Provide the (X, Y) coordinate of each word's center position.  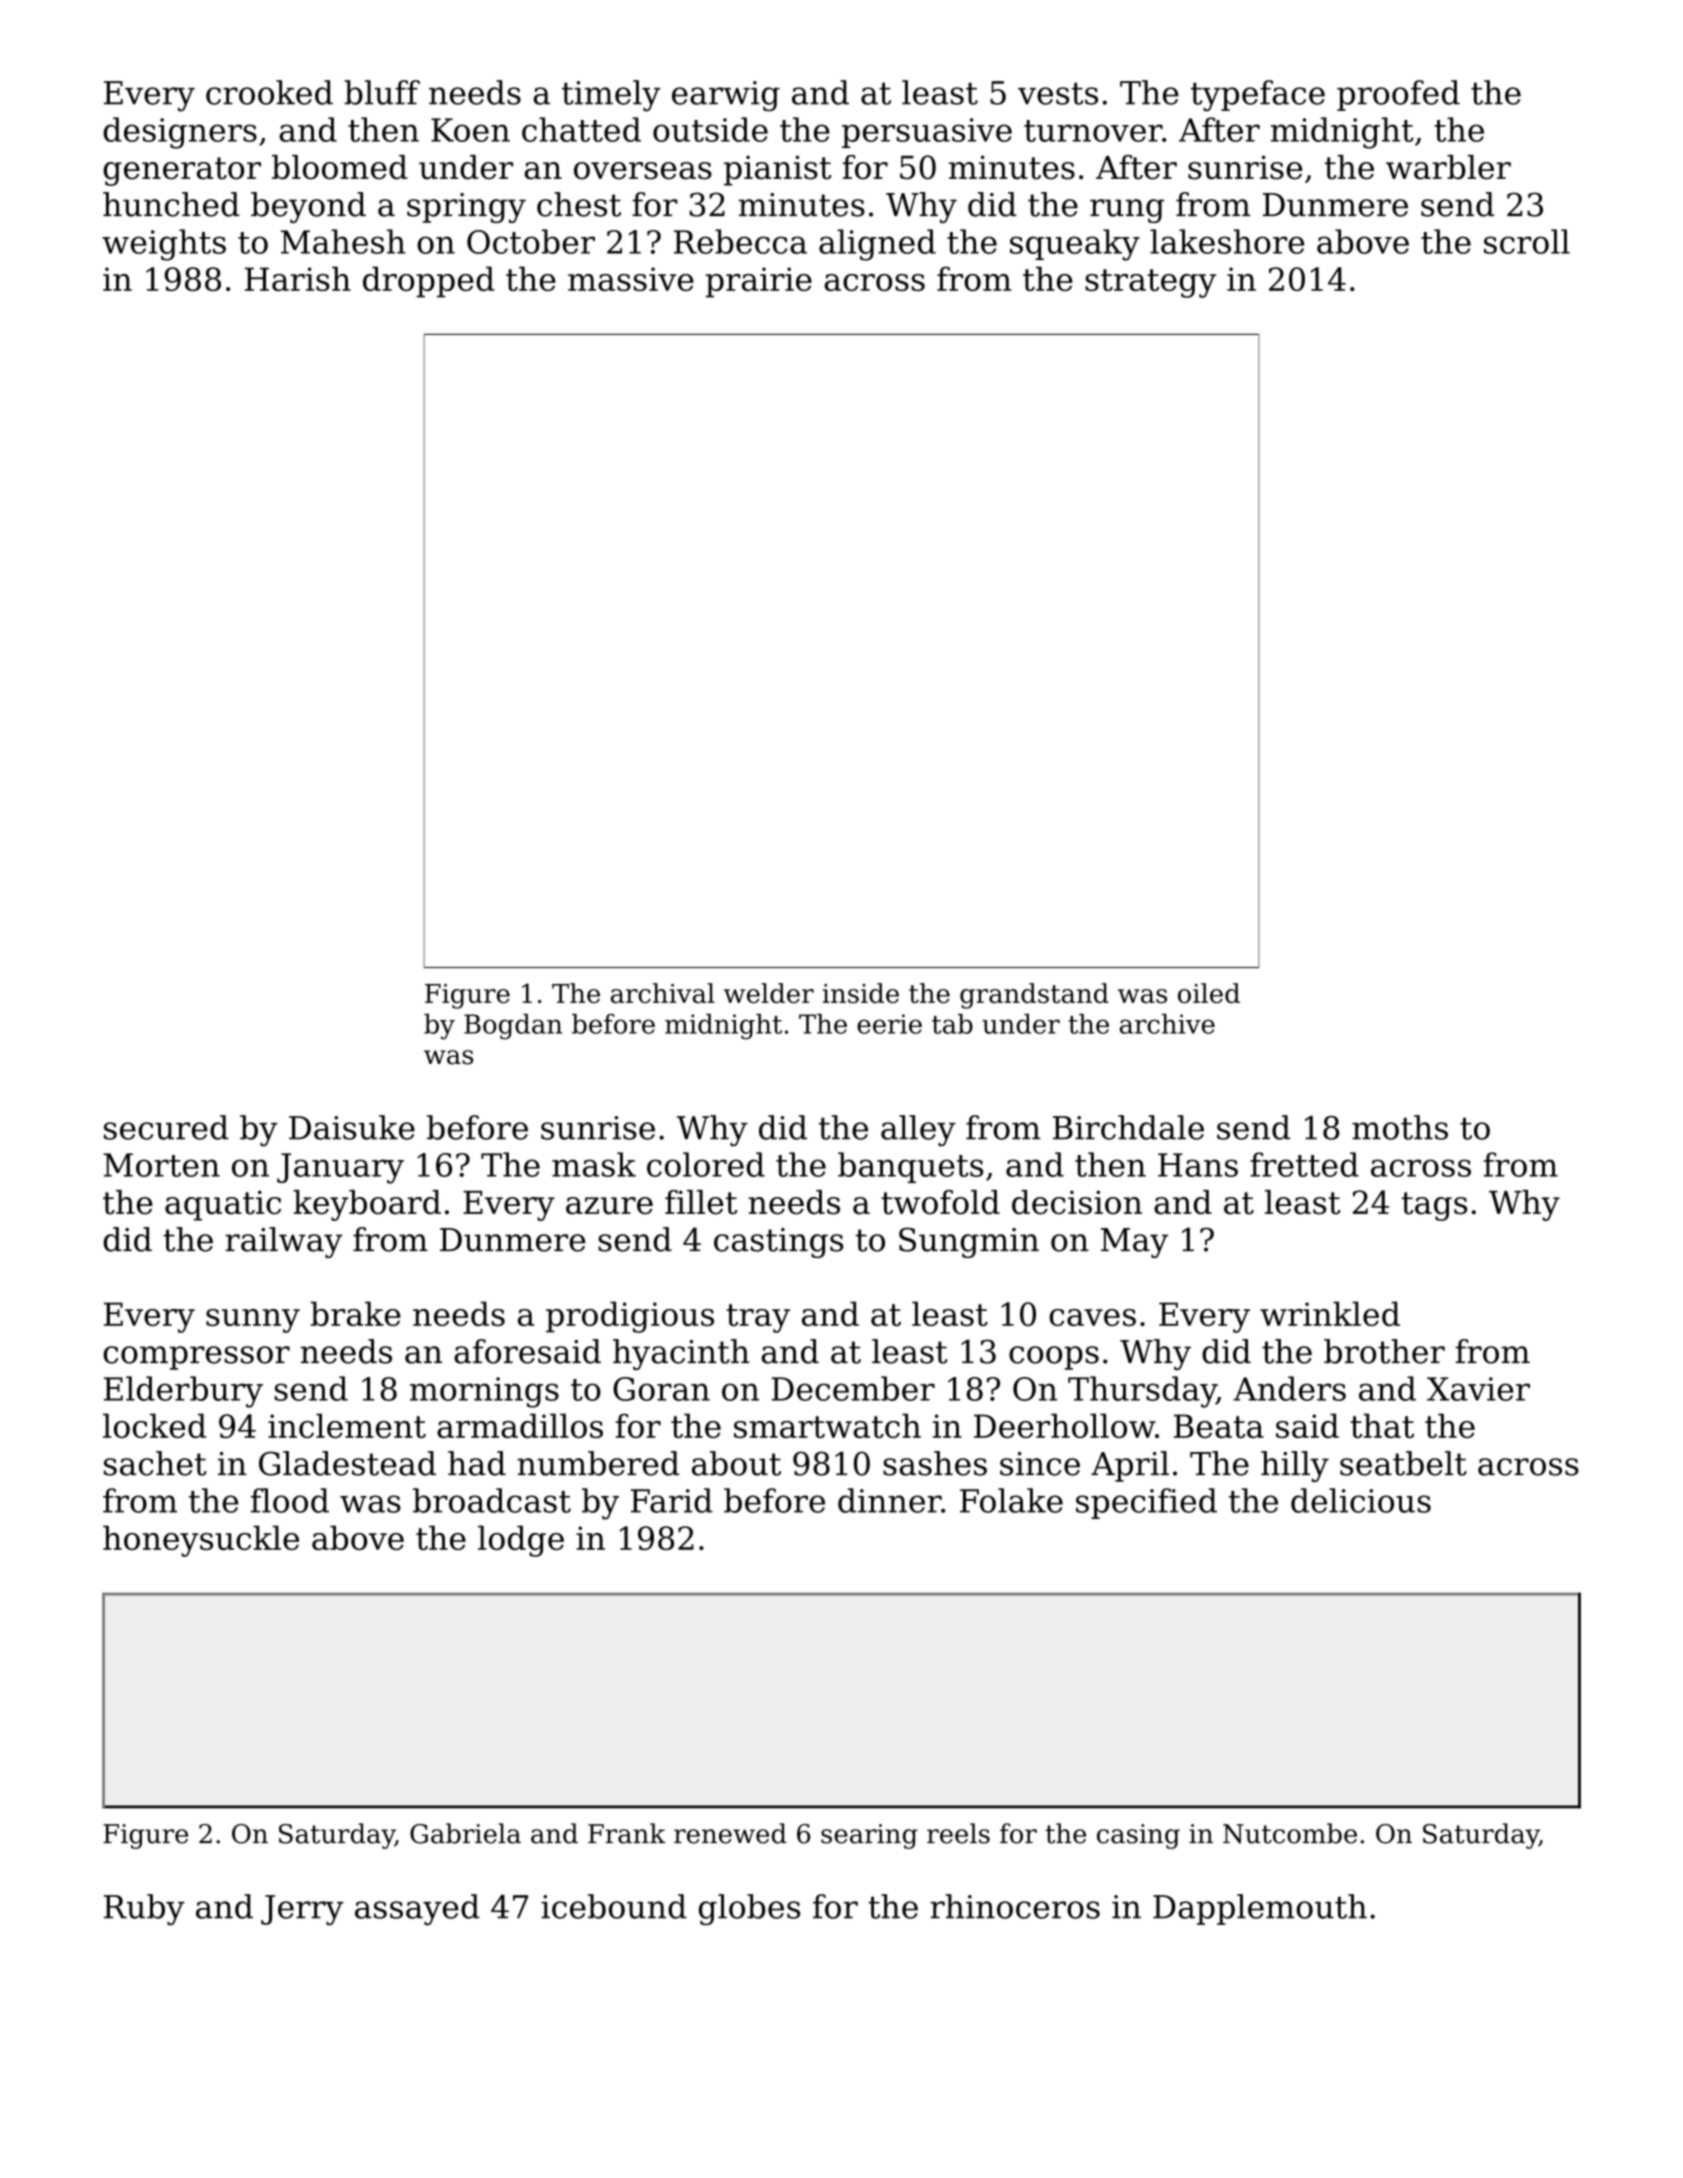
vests (1058, 93)
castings (778, 1243)
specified (1146, 1503)
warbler (1448, 167)
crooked (269, 92)
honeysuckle (201, 1541)
